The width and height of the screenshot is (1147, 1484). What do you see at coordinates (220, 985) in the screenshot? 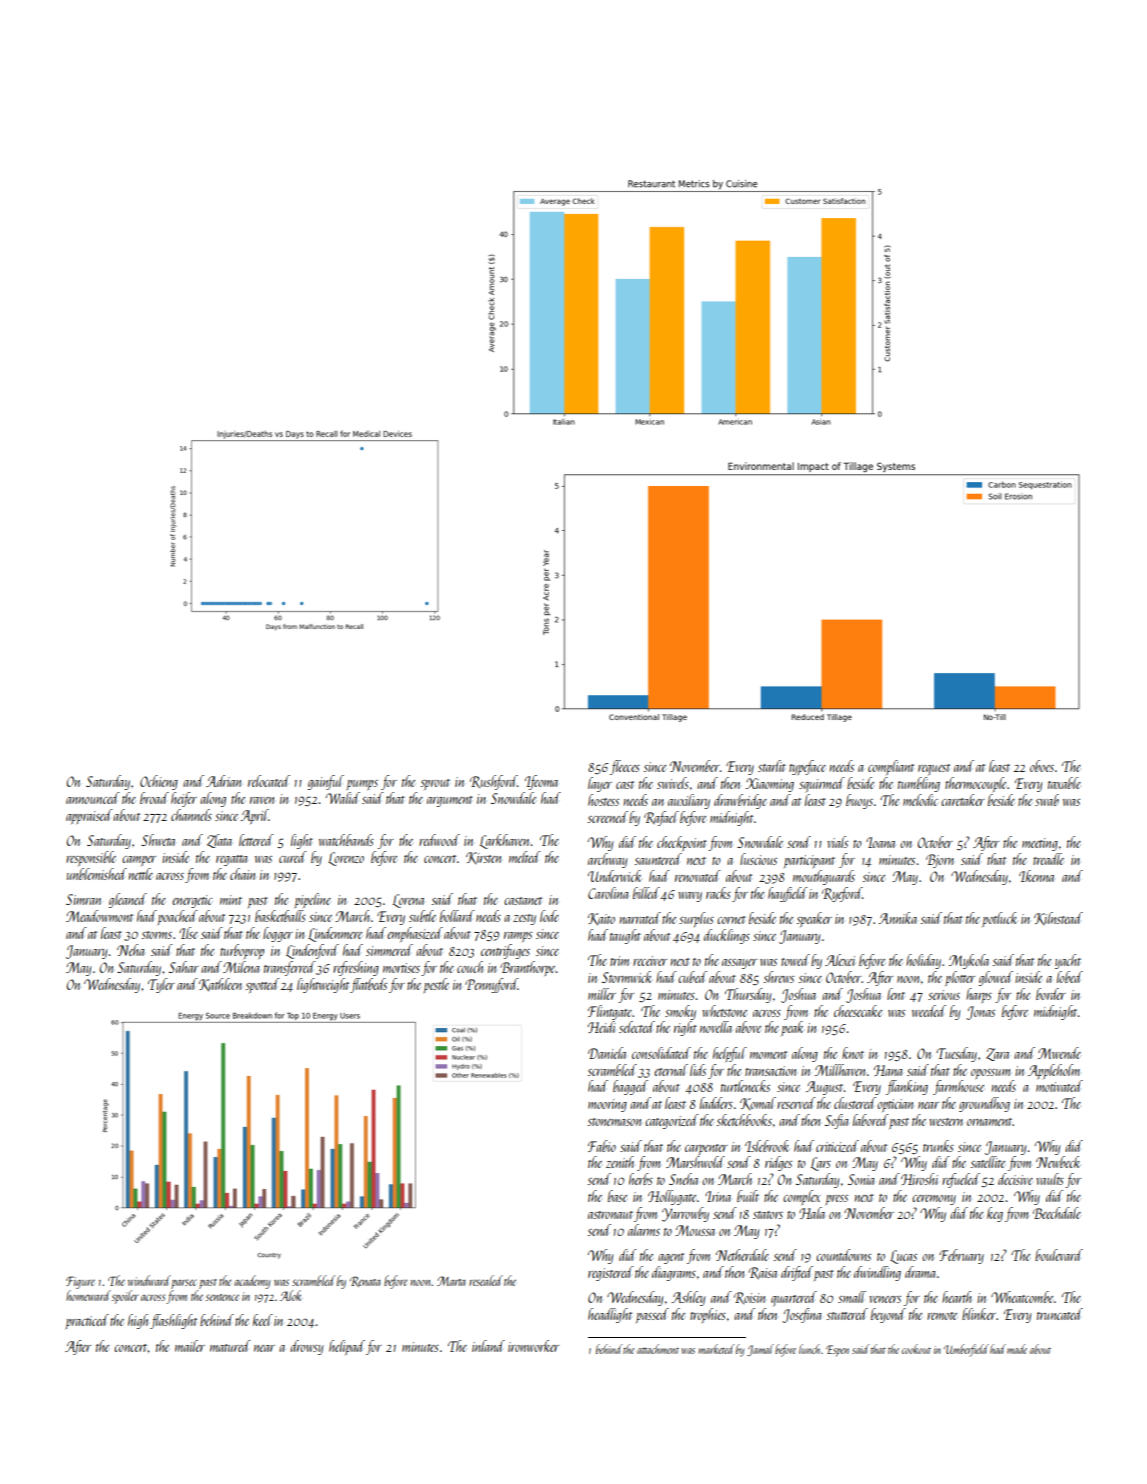
I see `Kathleen` at bounding box center [220, 985].
